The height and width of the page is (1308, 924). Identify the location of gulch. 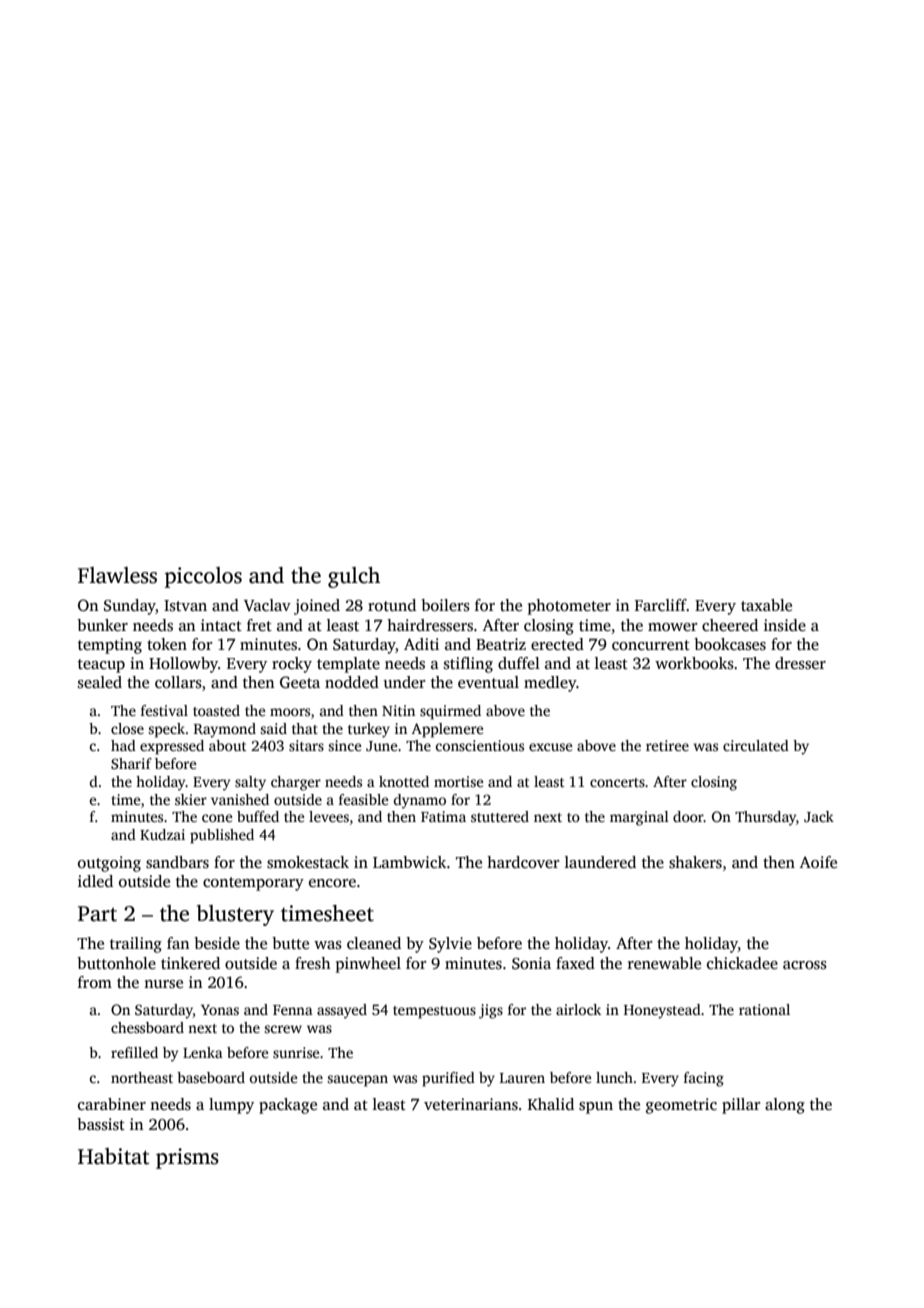
(354, 577).
